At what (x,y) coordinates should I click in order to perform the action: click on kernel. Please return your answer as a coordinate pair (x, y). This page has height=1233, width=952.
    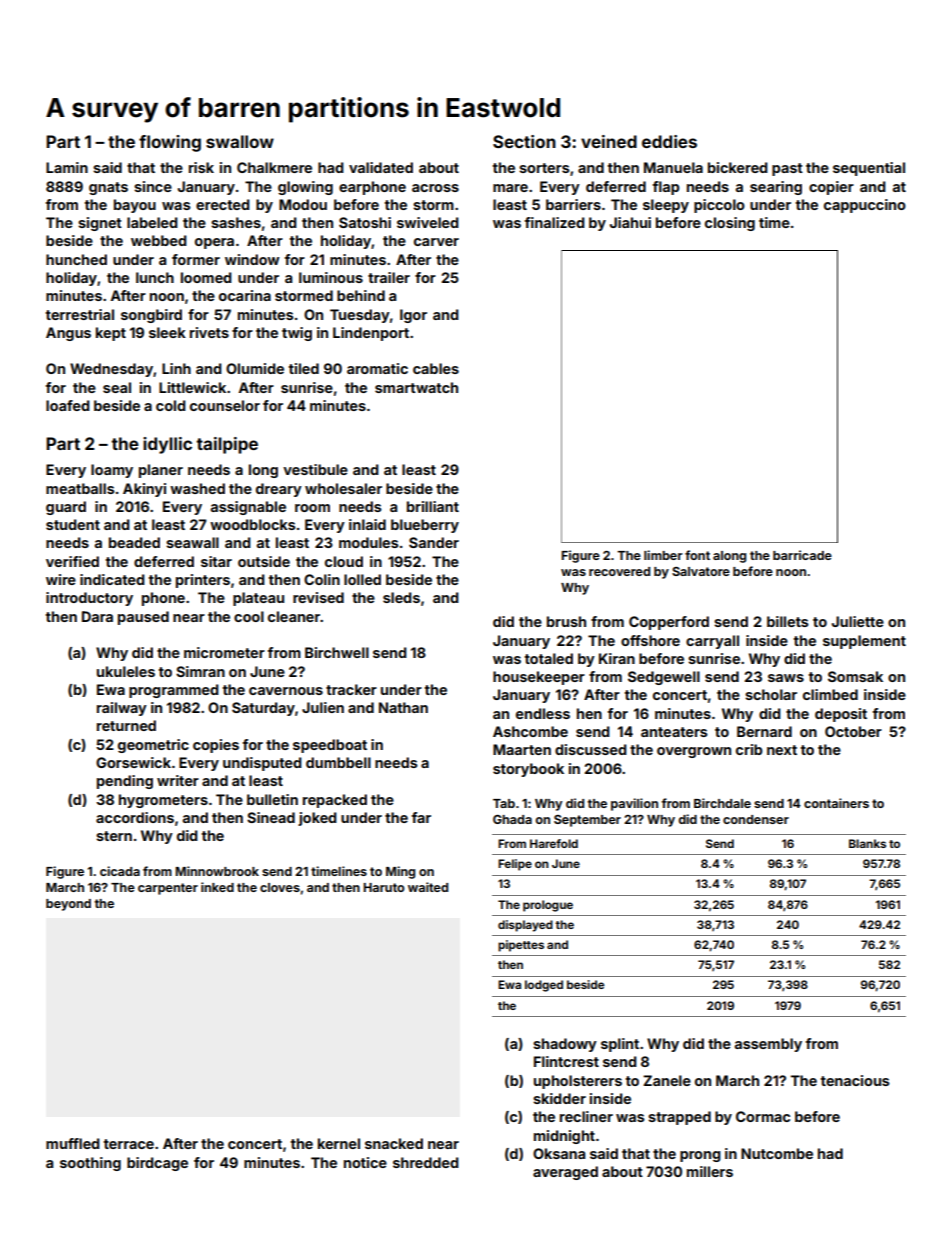
    Looking at the image, I should click on (339, 1143).
